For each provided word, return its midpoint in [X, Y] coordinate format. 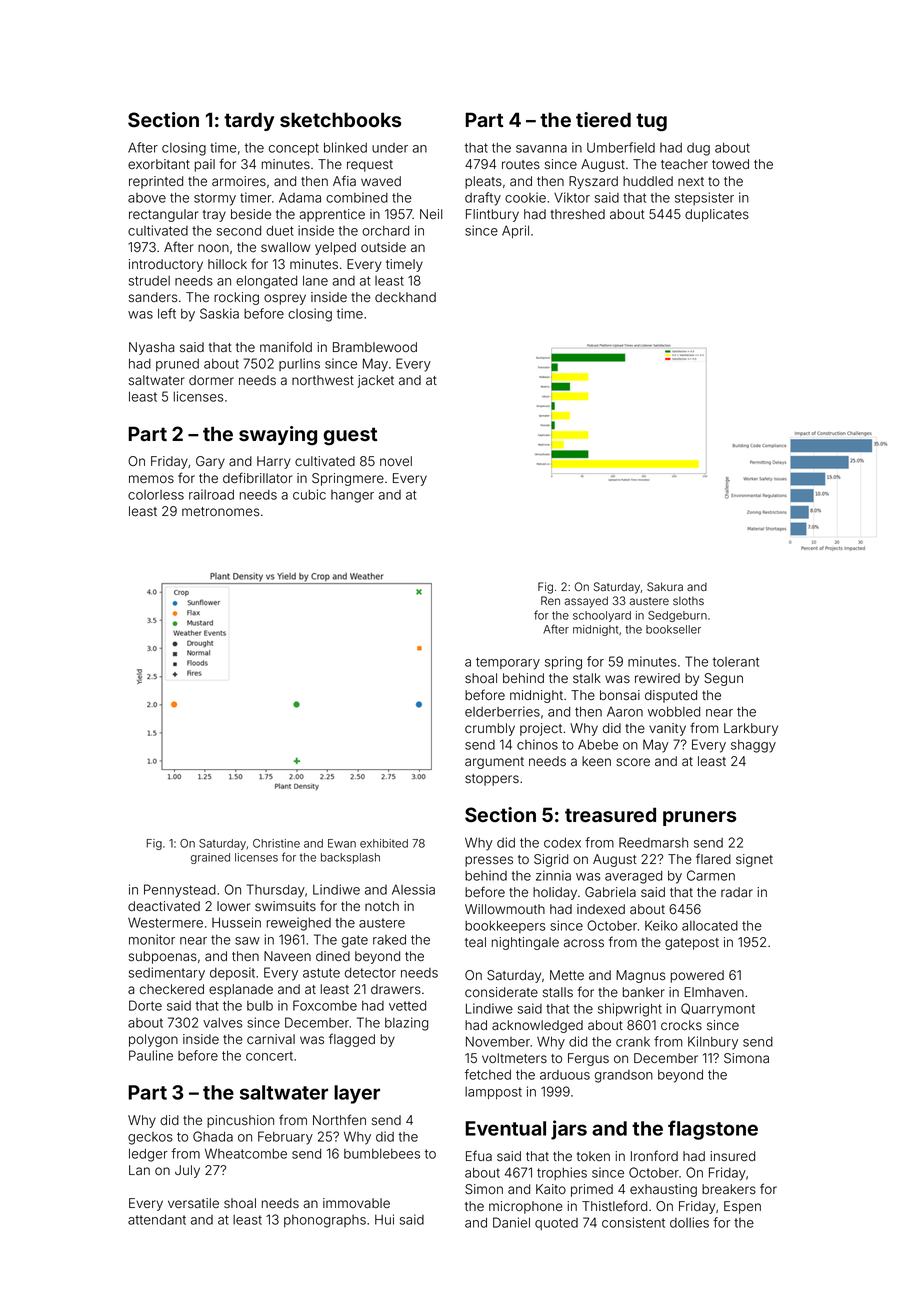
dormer [211, 380]
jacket [375, 381]
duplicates [717, 215]
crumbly [490, 729]
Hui [384, 1219]
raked [389, 939]
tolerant [736, 662]
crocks [681, 1025]
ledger [148, 1155]
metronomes [220, 512]
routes [521, 165]
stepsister [704, 198]
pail [205, 165]
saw [247, 941]
